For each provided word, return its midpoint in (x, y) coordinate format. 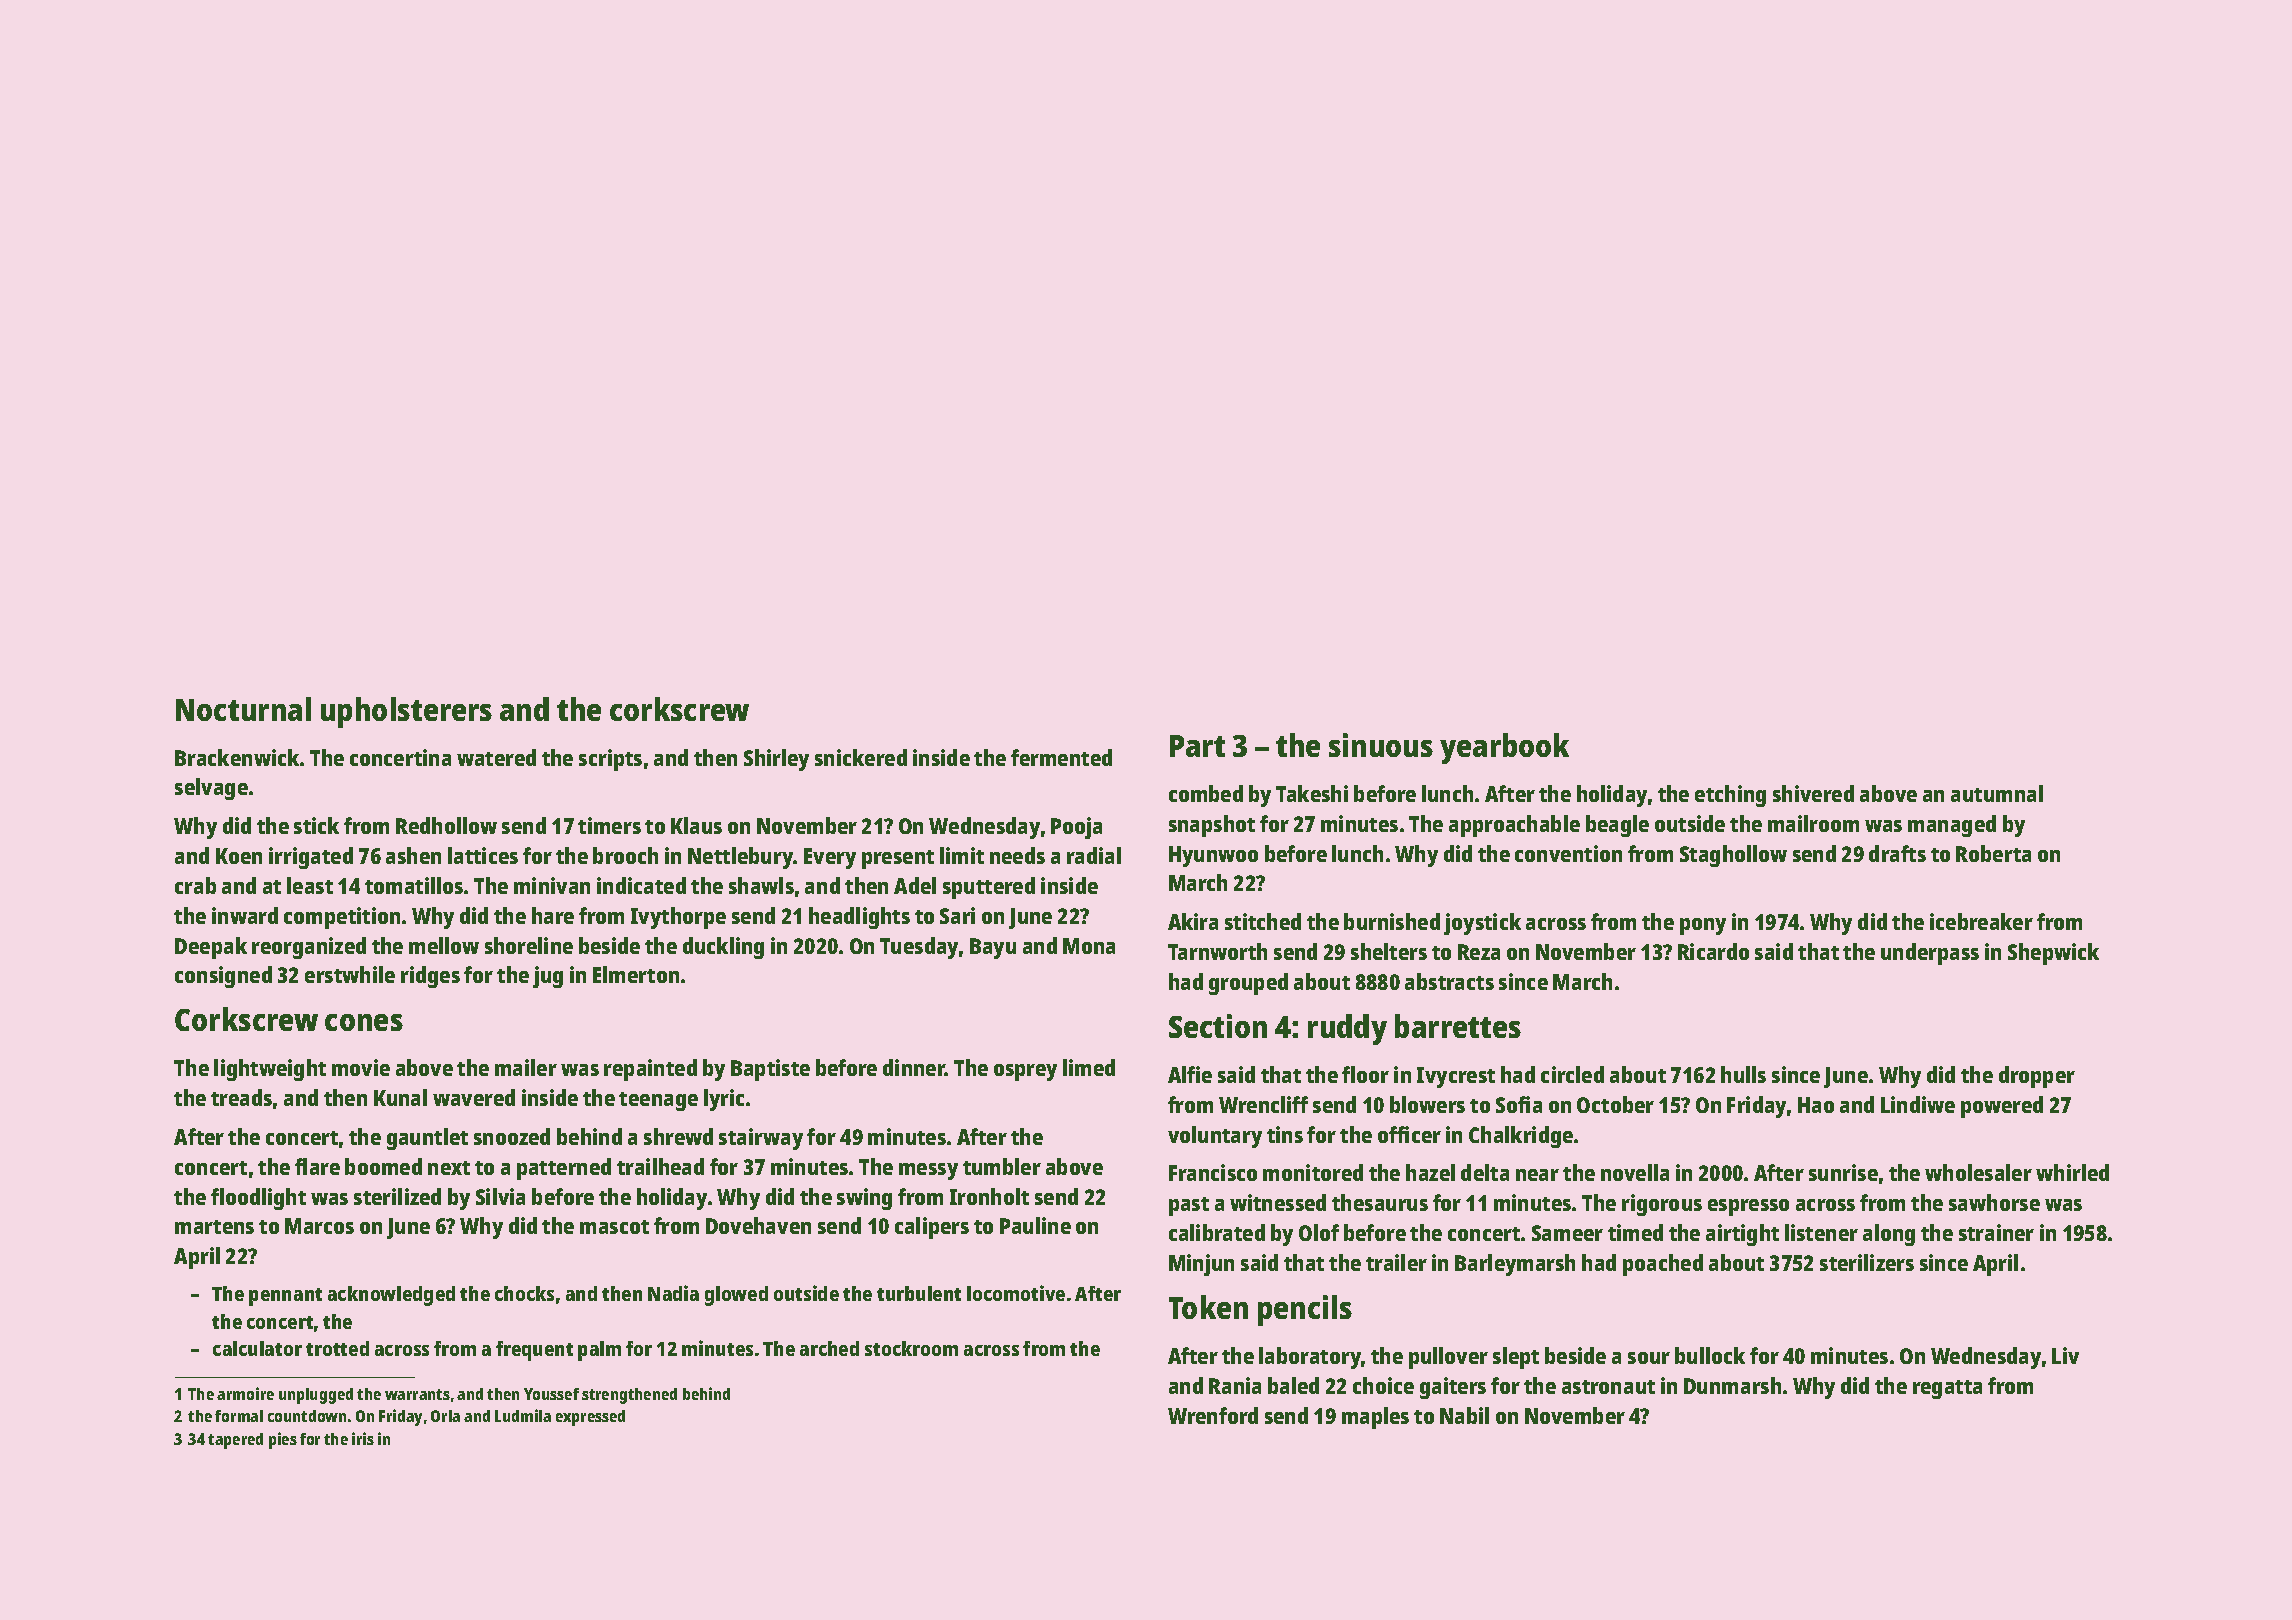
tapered (235, 1441)
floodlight (258, 1199)
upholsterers (406, 712)
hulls (1743, 1074)
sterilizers (1867, 1262)
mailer (526, 1067)
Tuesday (919, 948)
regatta (1947, 1389)
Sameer (1567, 1233)
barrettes (1458, 1026)
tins (1285, 1134)
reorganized (309, 948)
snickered (861, 757)
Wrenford (1213, 1415)
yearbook (1504, 748)
